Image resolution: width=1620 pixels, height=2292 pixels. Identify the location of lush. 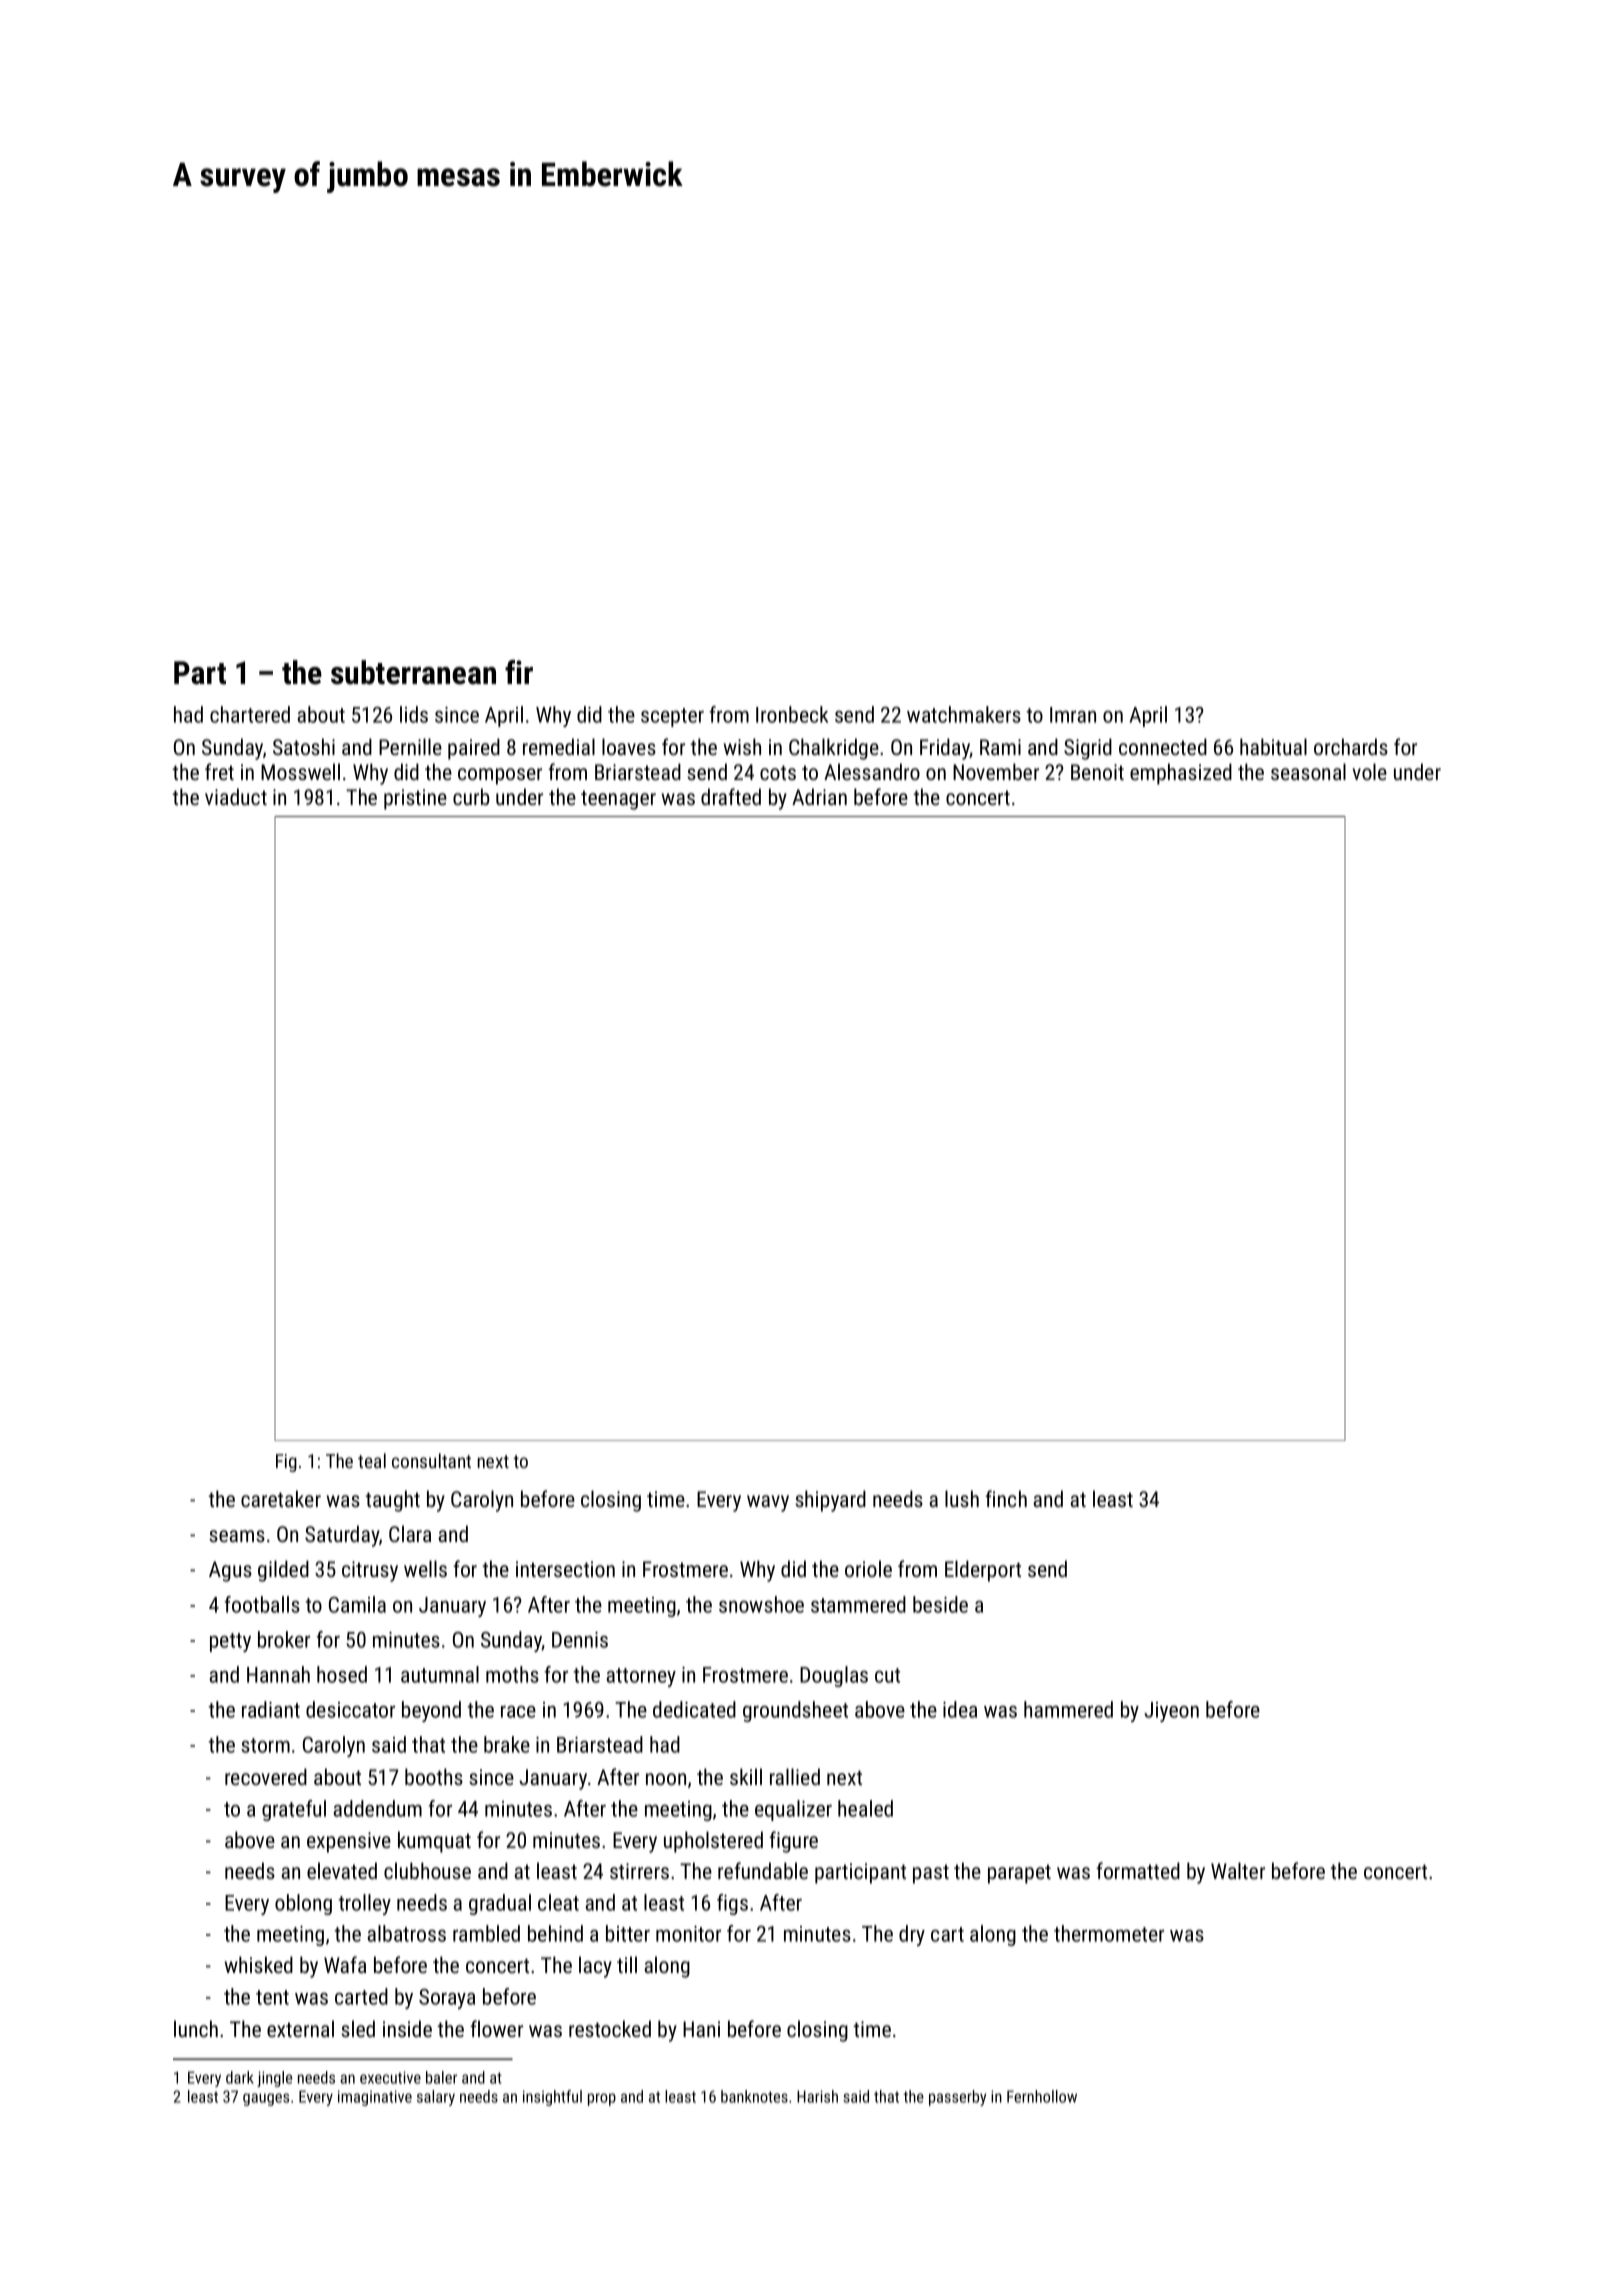
(962, 1498).
